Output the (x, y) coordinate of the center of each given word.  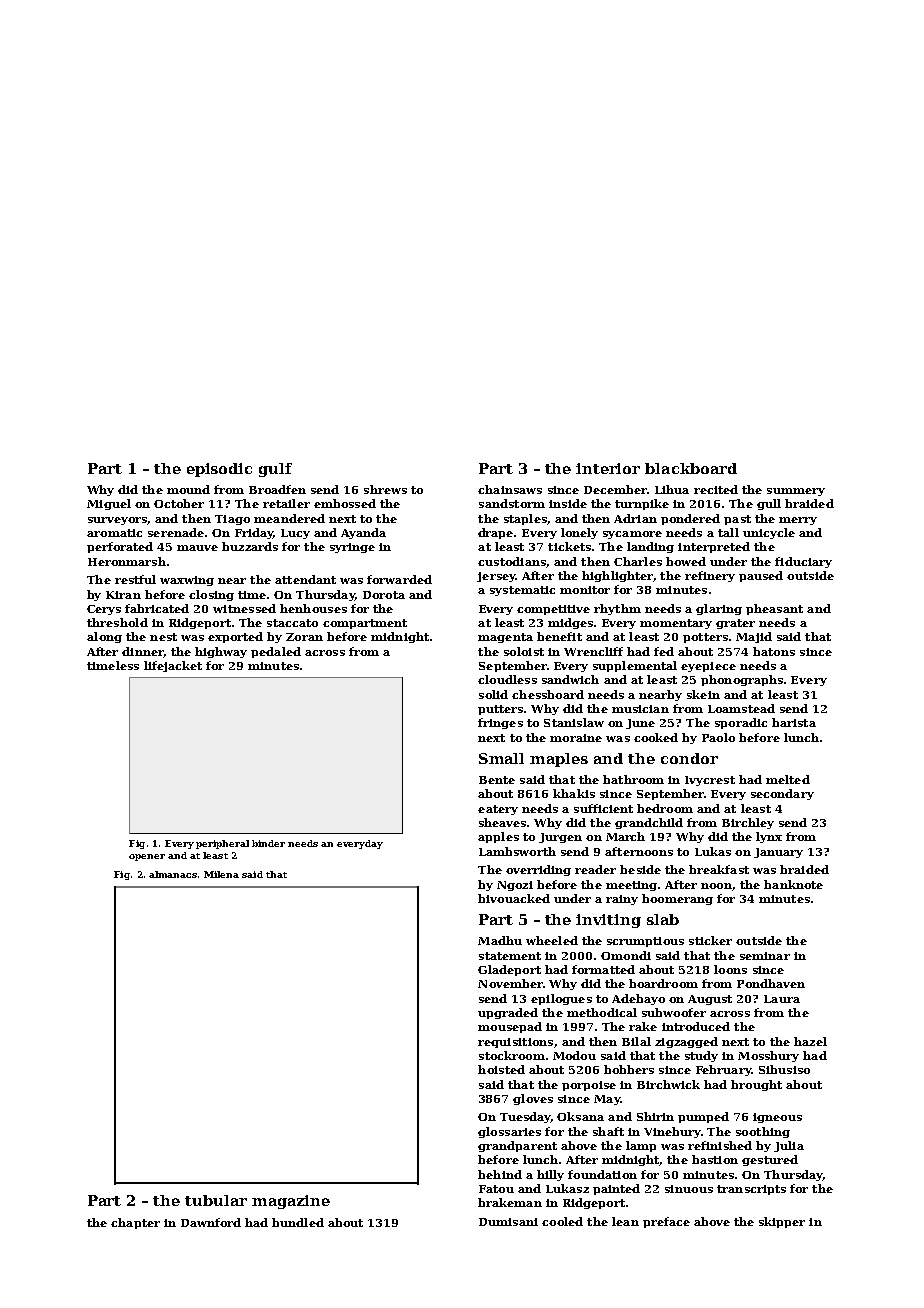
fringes (500, 723)
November (510, 983)
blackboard (691, 468)
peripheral (222, 844)
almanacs (173, 874)
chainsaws (510, 489)
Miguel (109, 504)
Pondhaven (771, 983)
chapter (135, 1223)
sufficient (603, 808)
